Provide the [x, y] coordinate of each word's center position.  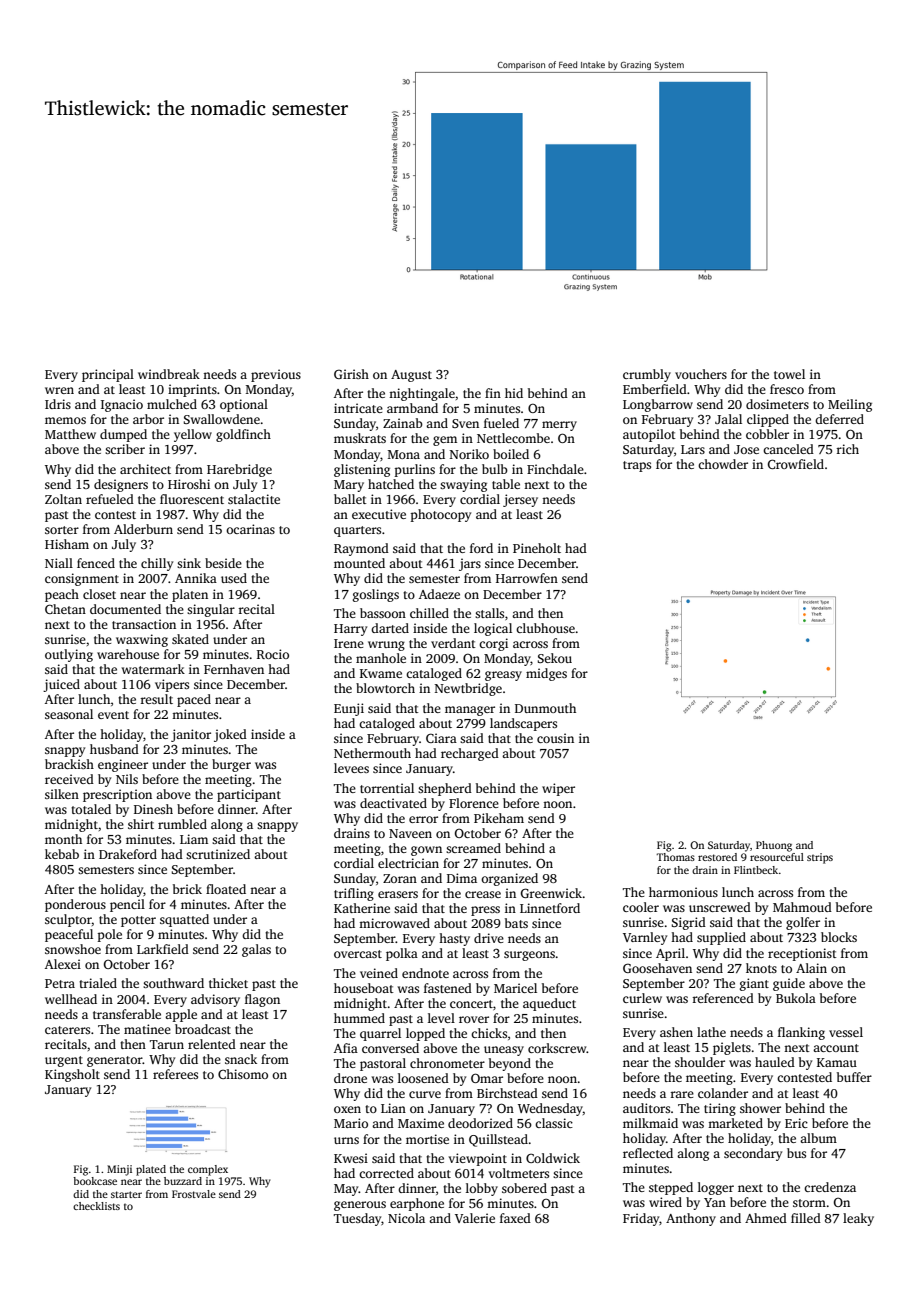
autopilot [649, 435]
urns [346, 1140]
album [818, 1138]
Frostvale [194, 1194]
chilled [429, 613]
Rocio [273, 654]
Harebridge [239, 470]
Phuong [774, 846]
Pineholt [537, 548]
